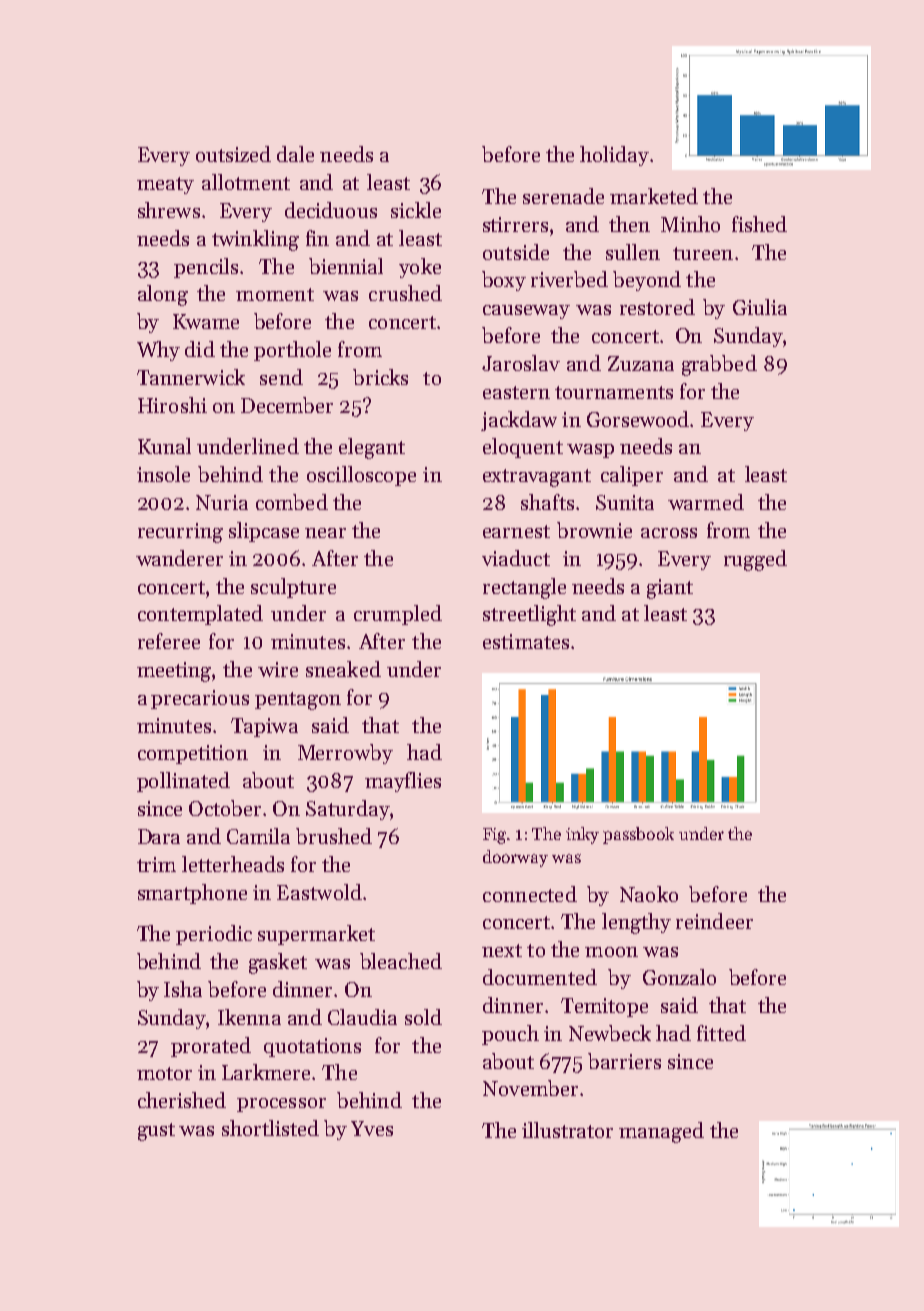 The image size is (924, 1311). I want to click on giant, so click(670, 589).
